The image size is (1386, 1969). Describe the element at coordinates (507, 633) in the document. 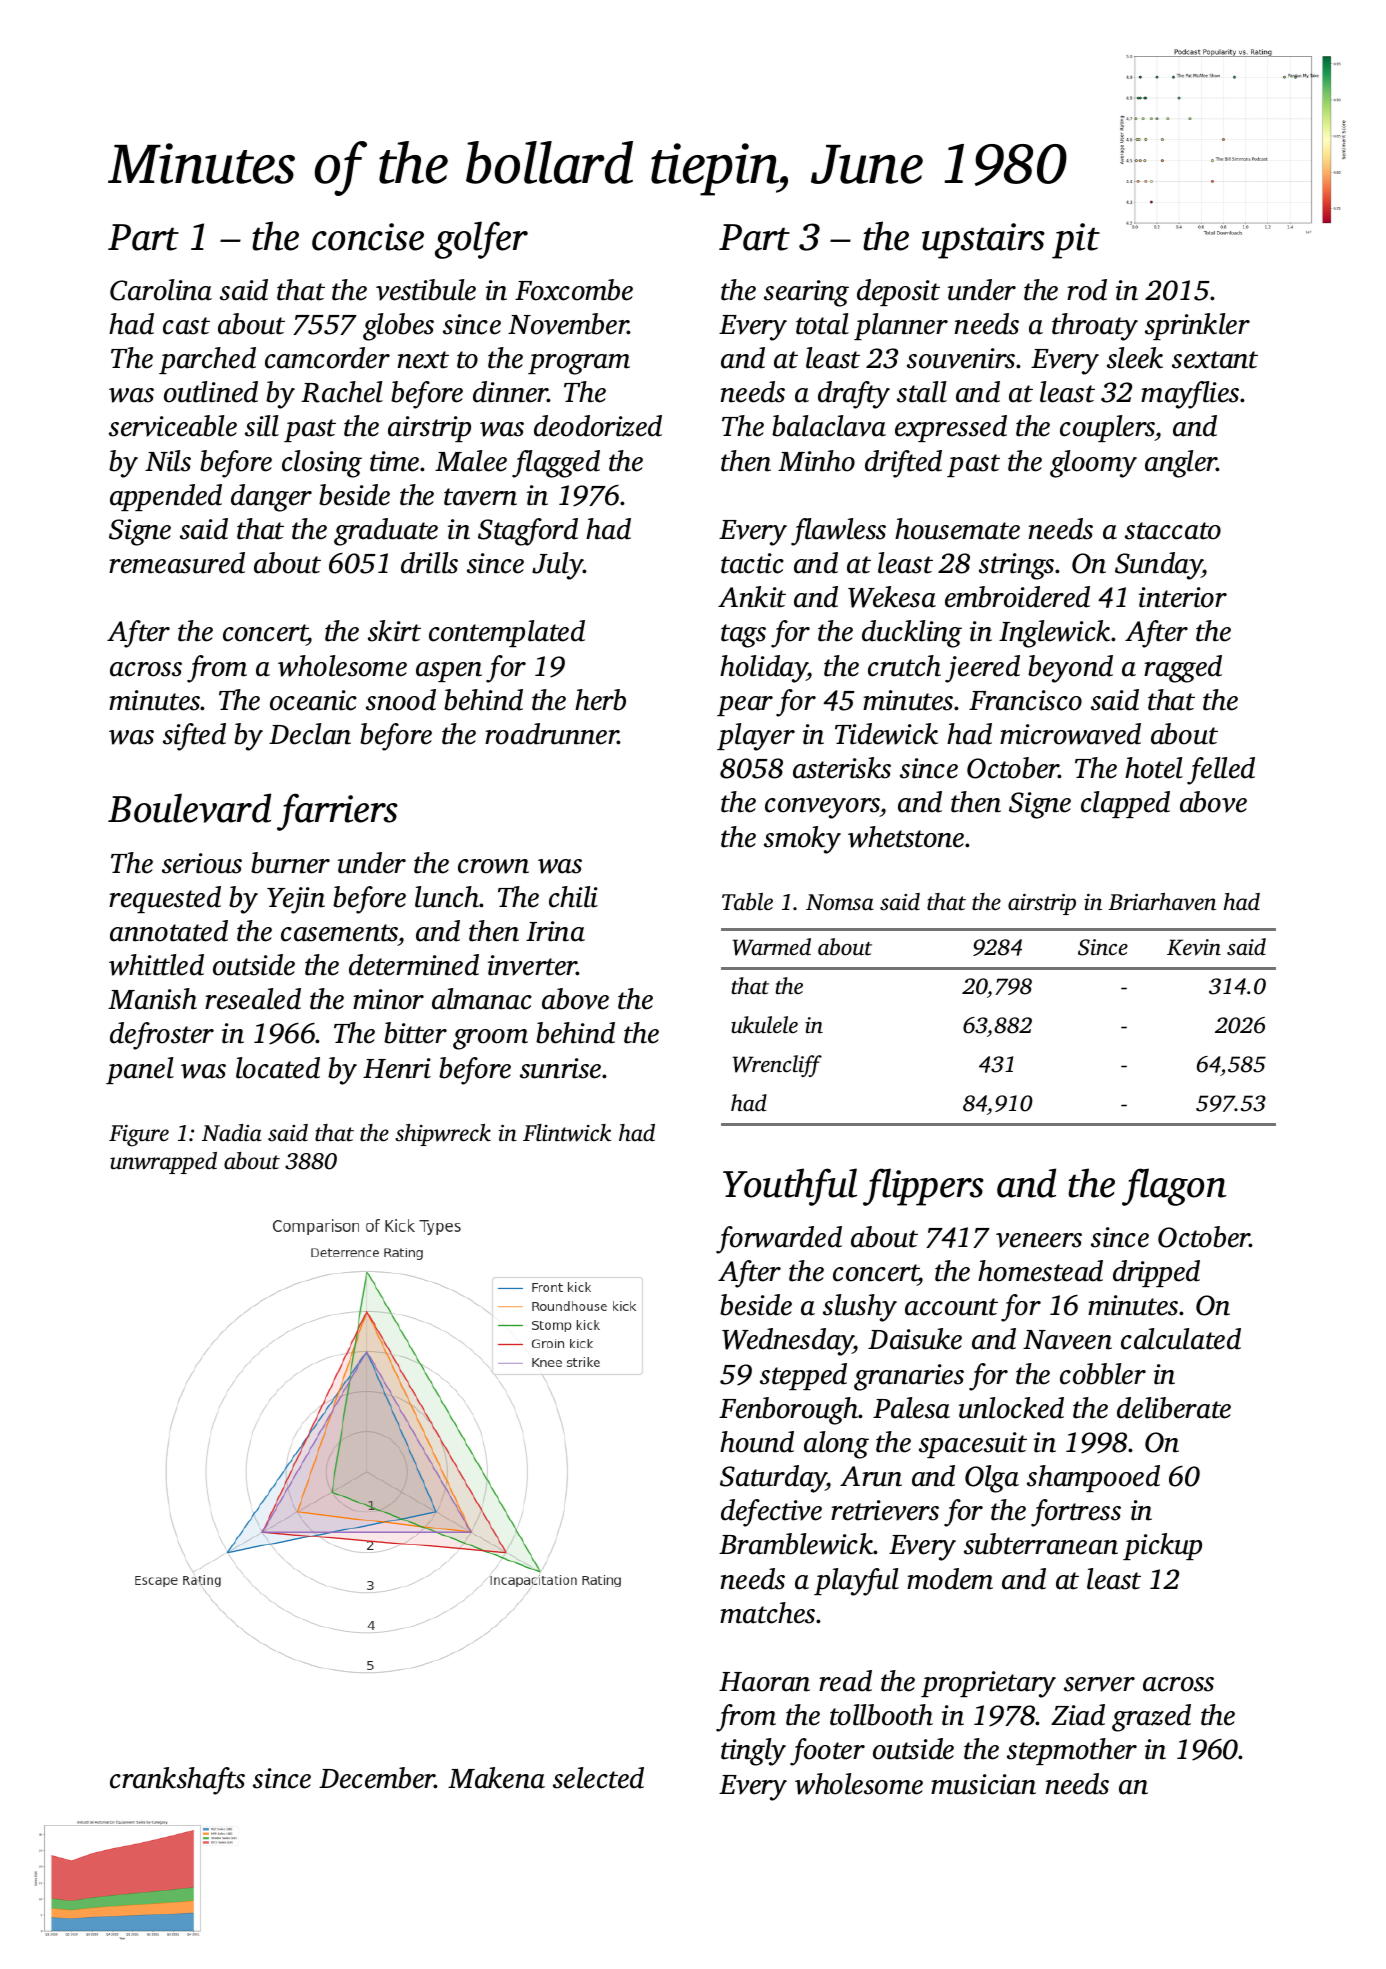

I see `contemplated` at that location.
